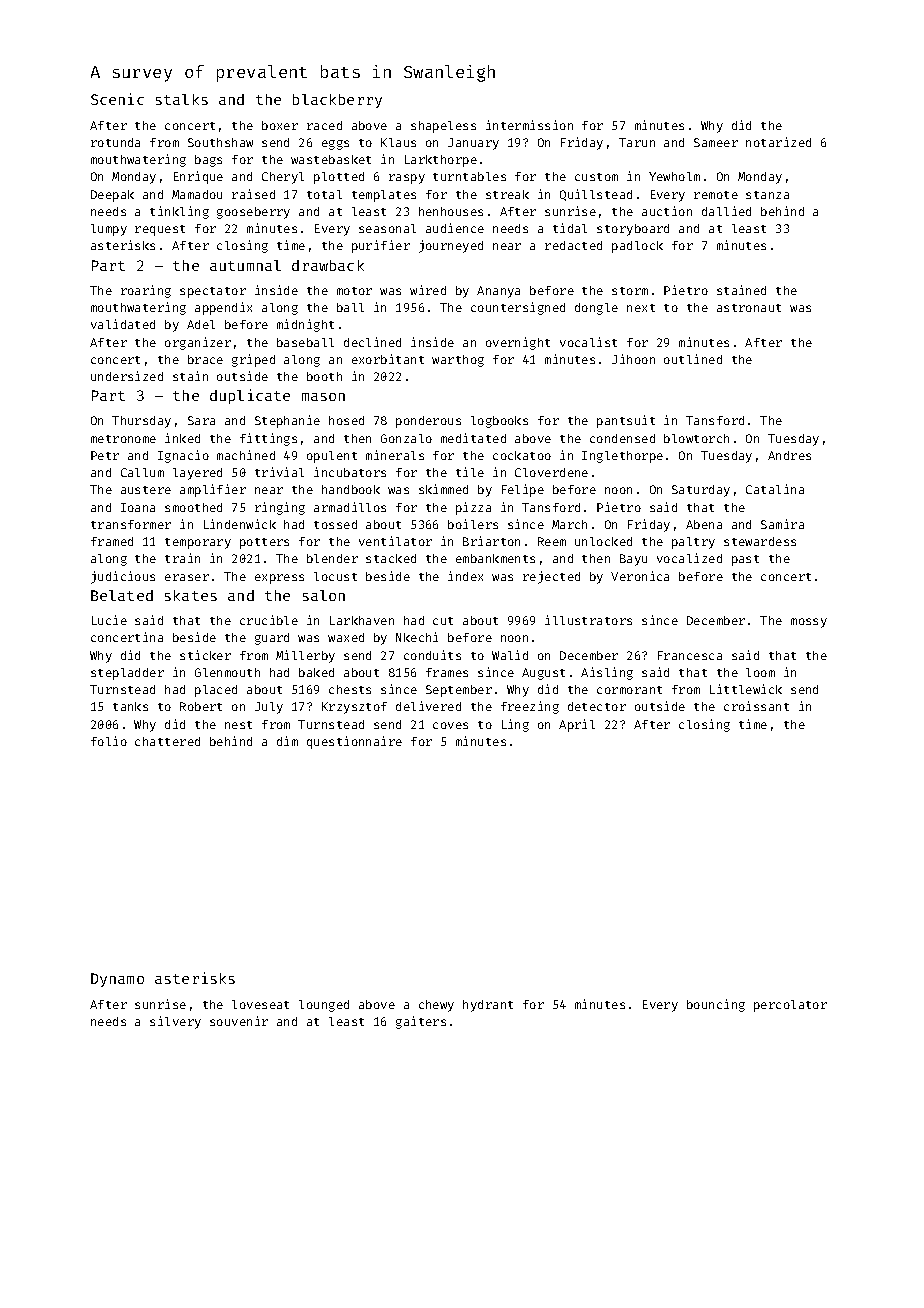  What do you see at coordinates (778, 142) in the screenshot?
I see `notarized` at bounding box center [778, 142].
